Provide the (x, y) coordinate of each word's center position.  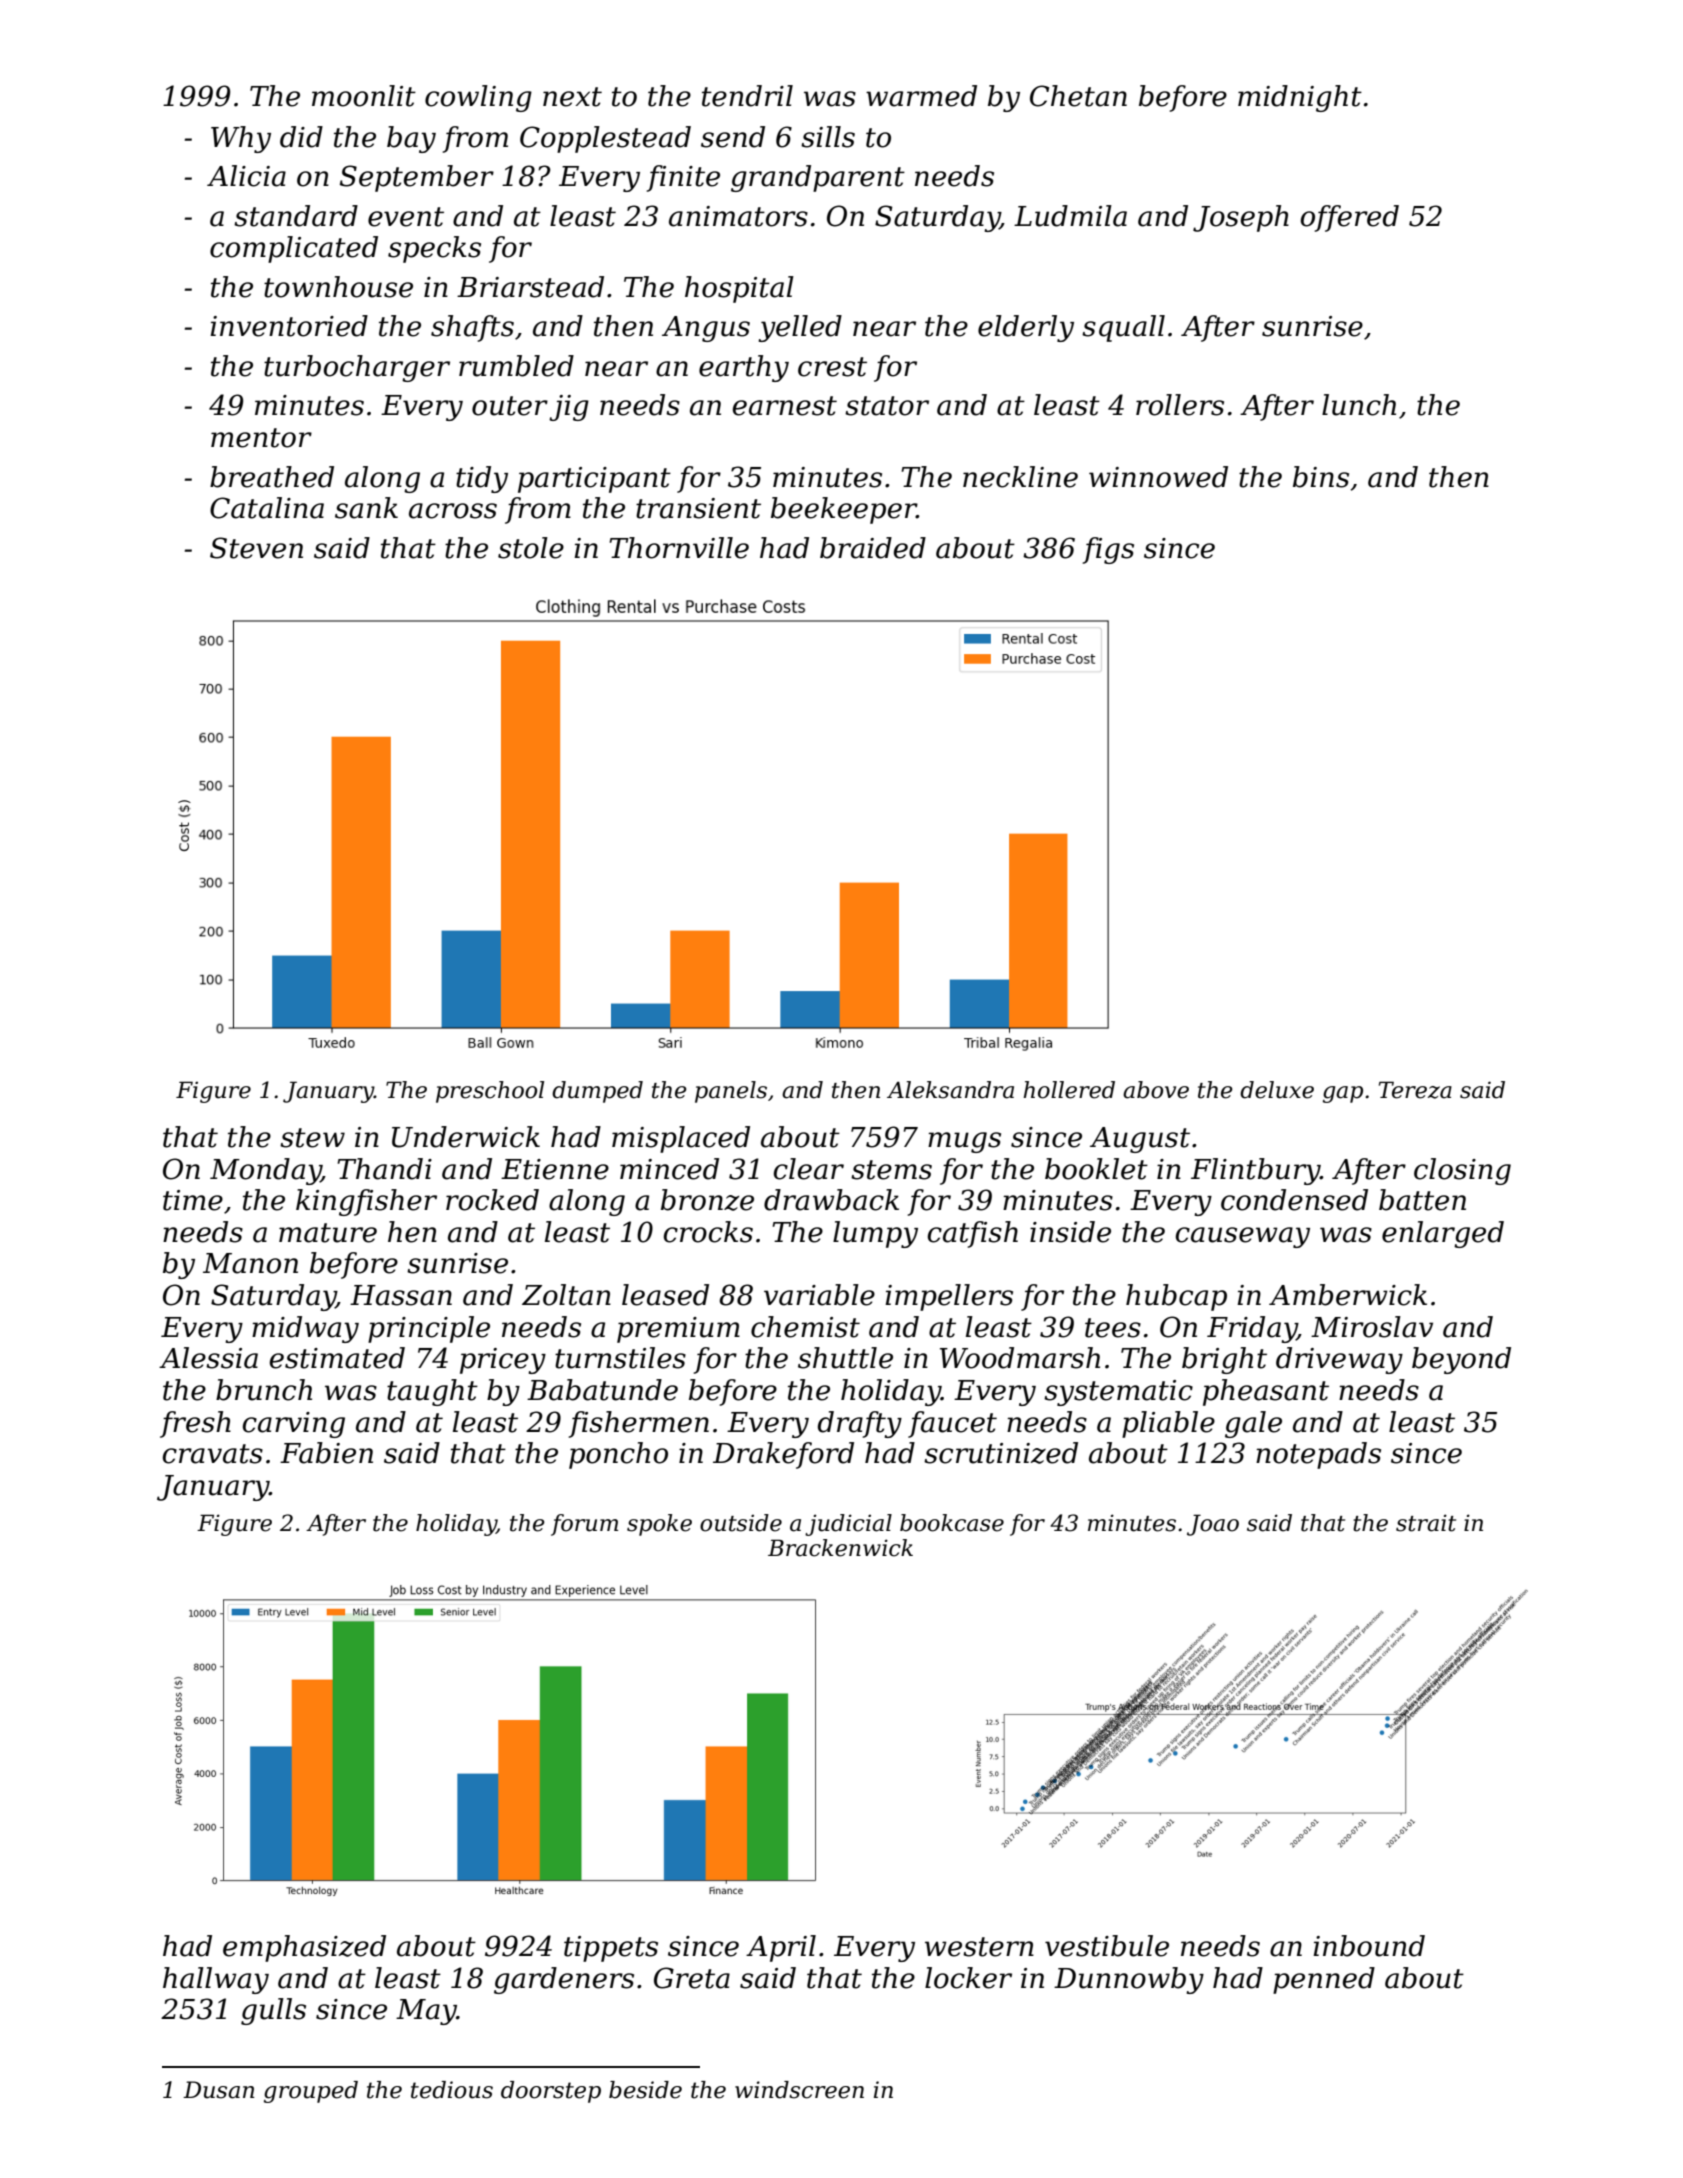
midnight (1300, 98)
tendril (747, 96)
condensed (1294, 1200)
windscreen (799, 2090)
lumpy (875, 1234)
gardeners (564, 1980)
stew (312, 1138)
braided (873, 548)
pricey (503, 1361)
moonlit (364, 96)
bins (1321, 477)
